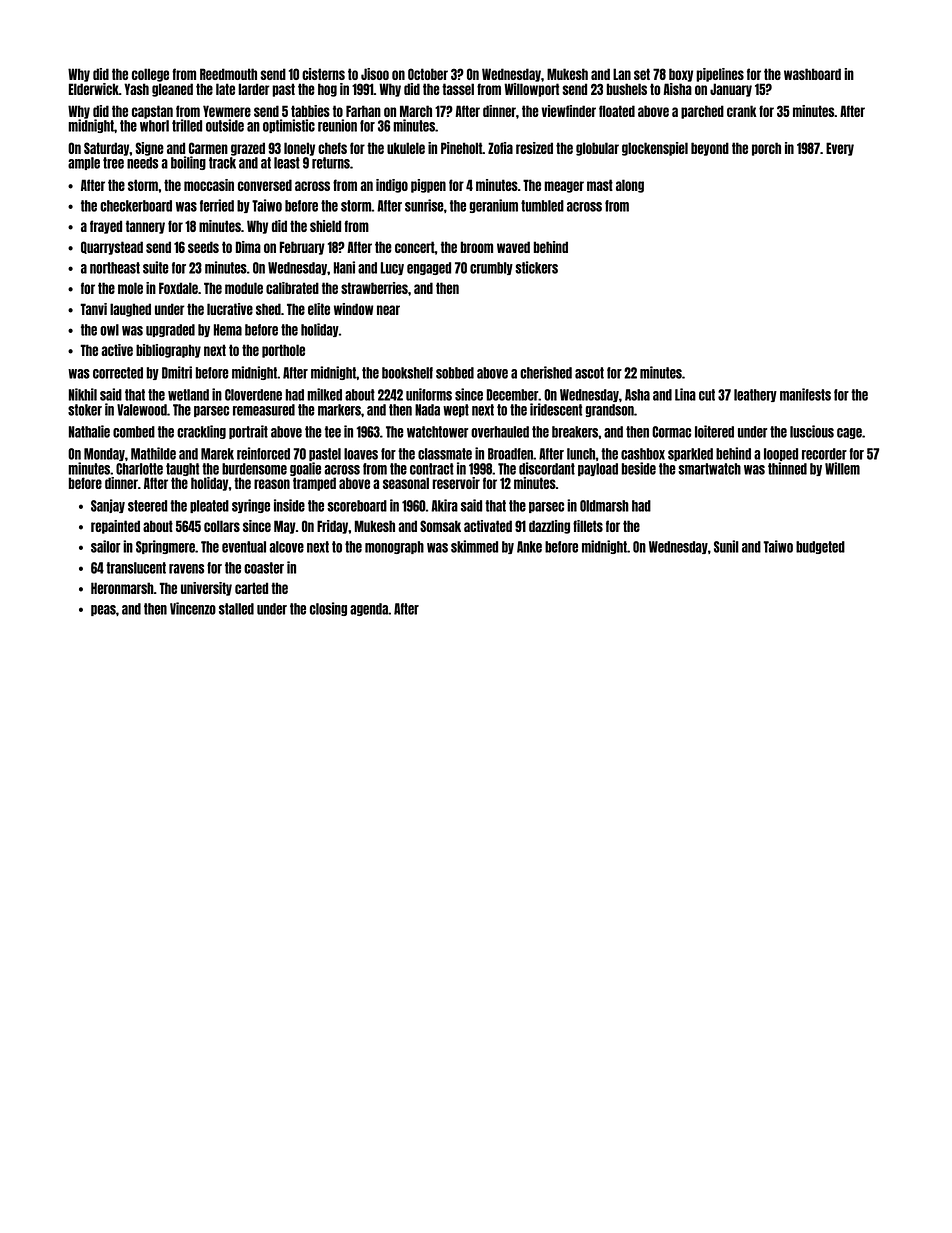  I want to click on manifests, so click(805, 394).
